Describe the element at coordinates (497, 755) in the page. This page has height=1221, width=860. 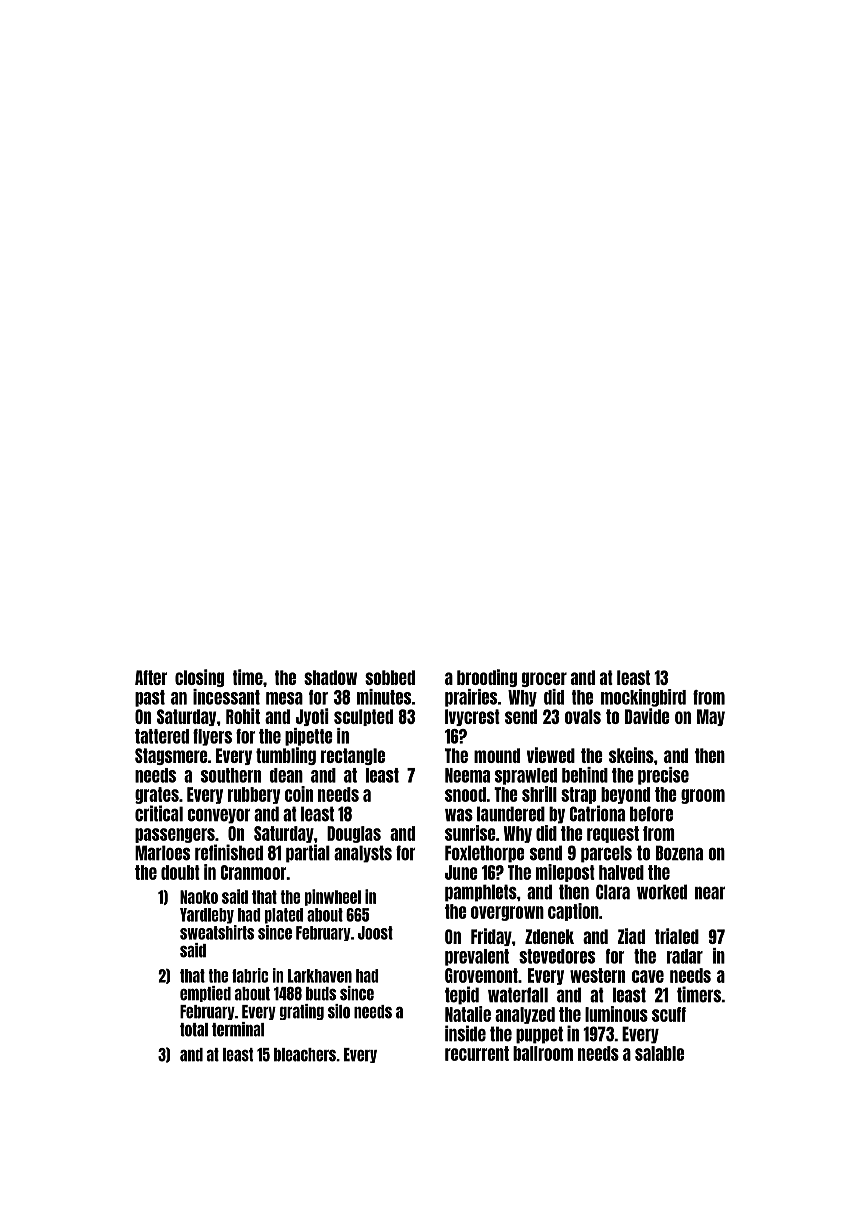
I see `mound` at that location.
